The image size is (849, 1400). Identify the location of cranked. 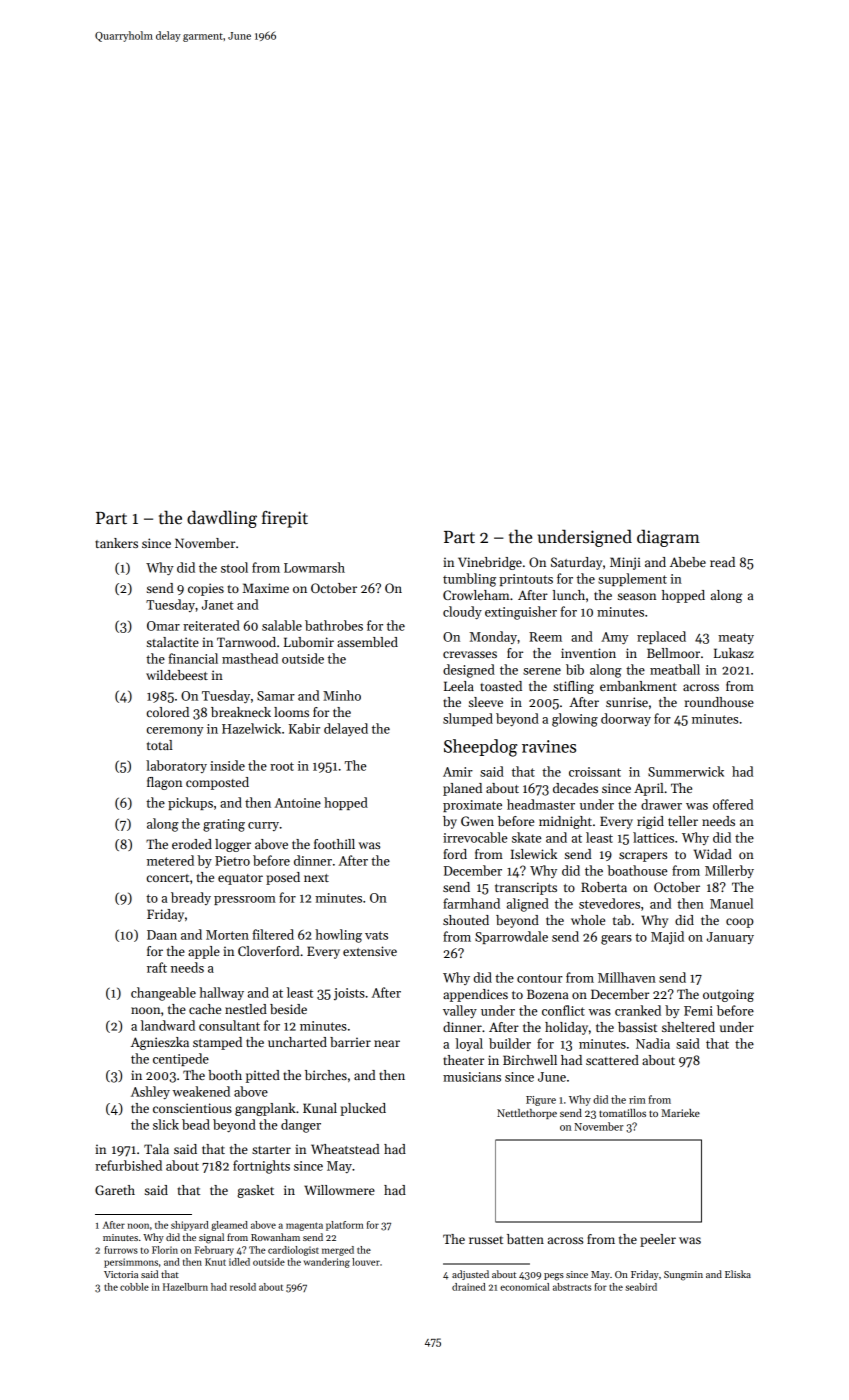
(638, 1010).
